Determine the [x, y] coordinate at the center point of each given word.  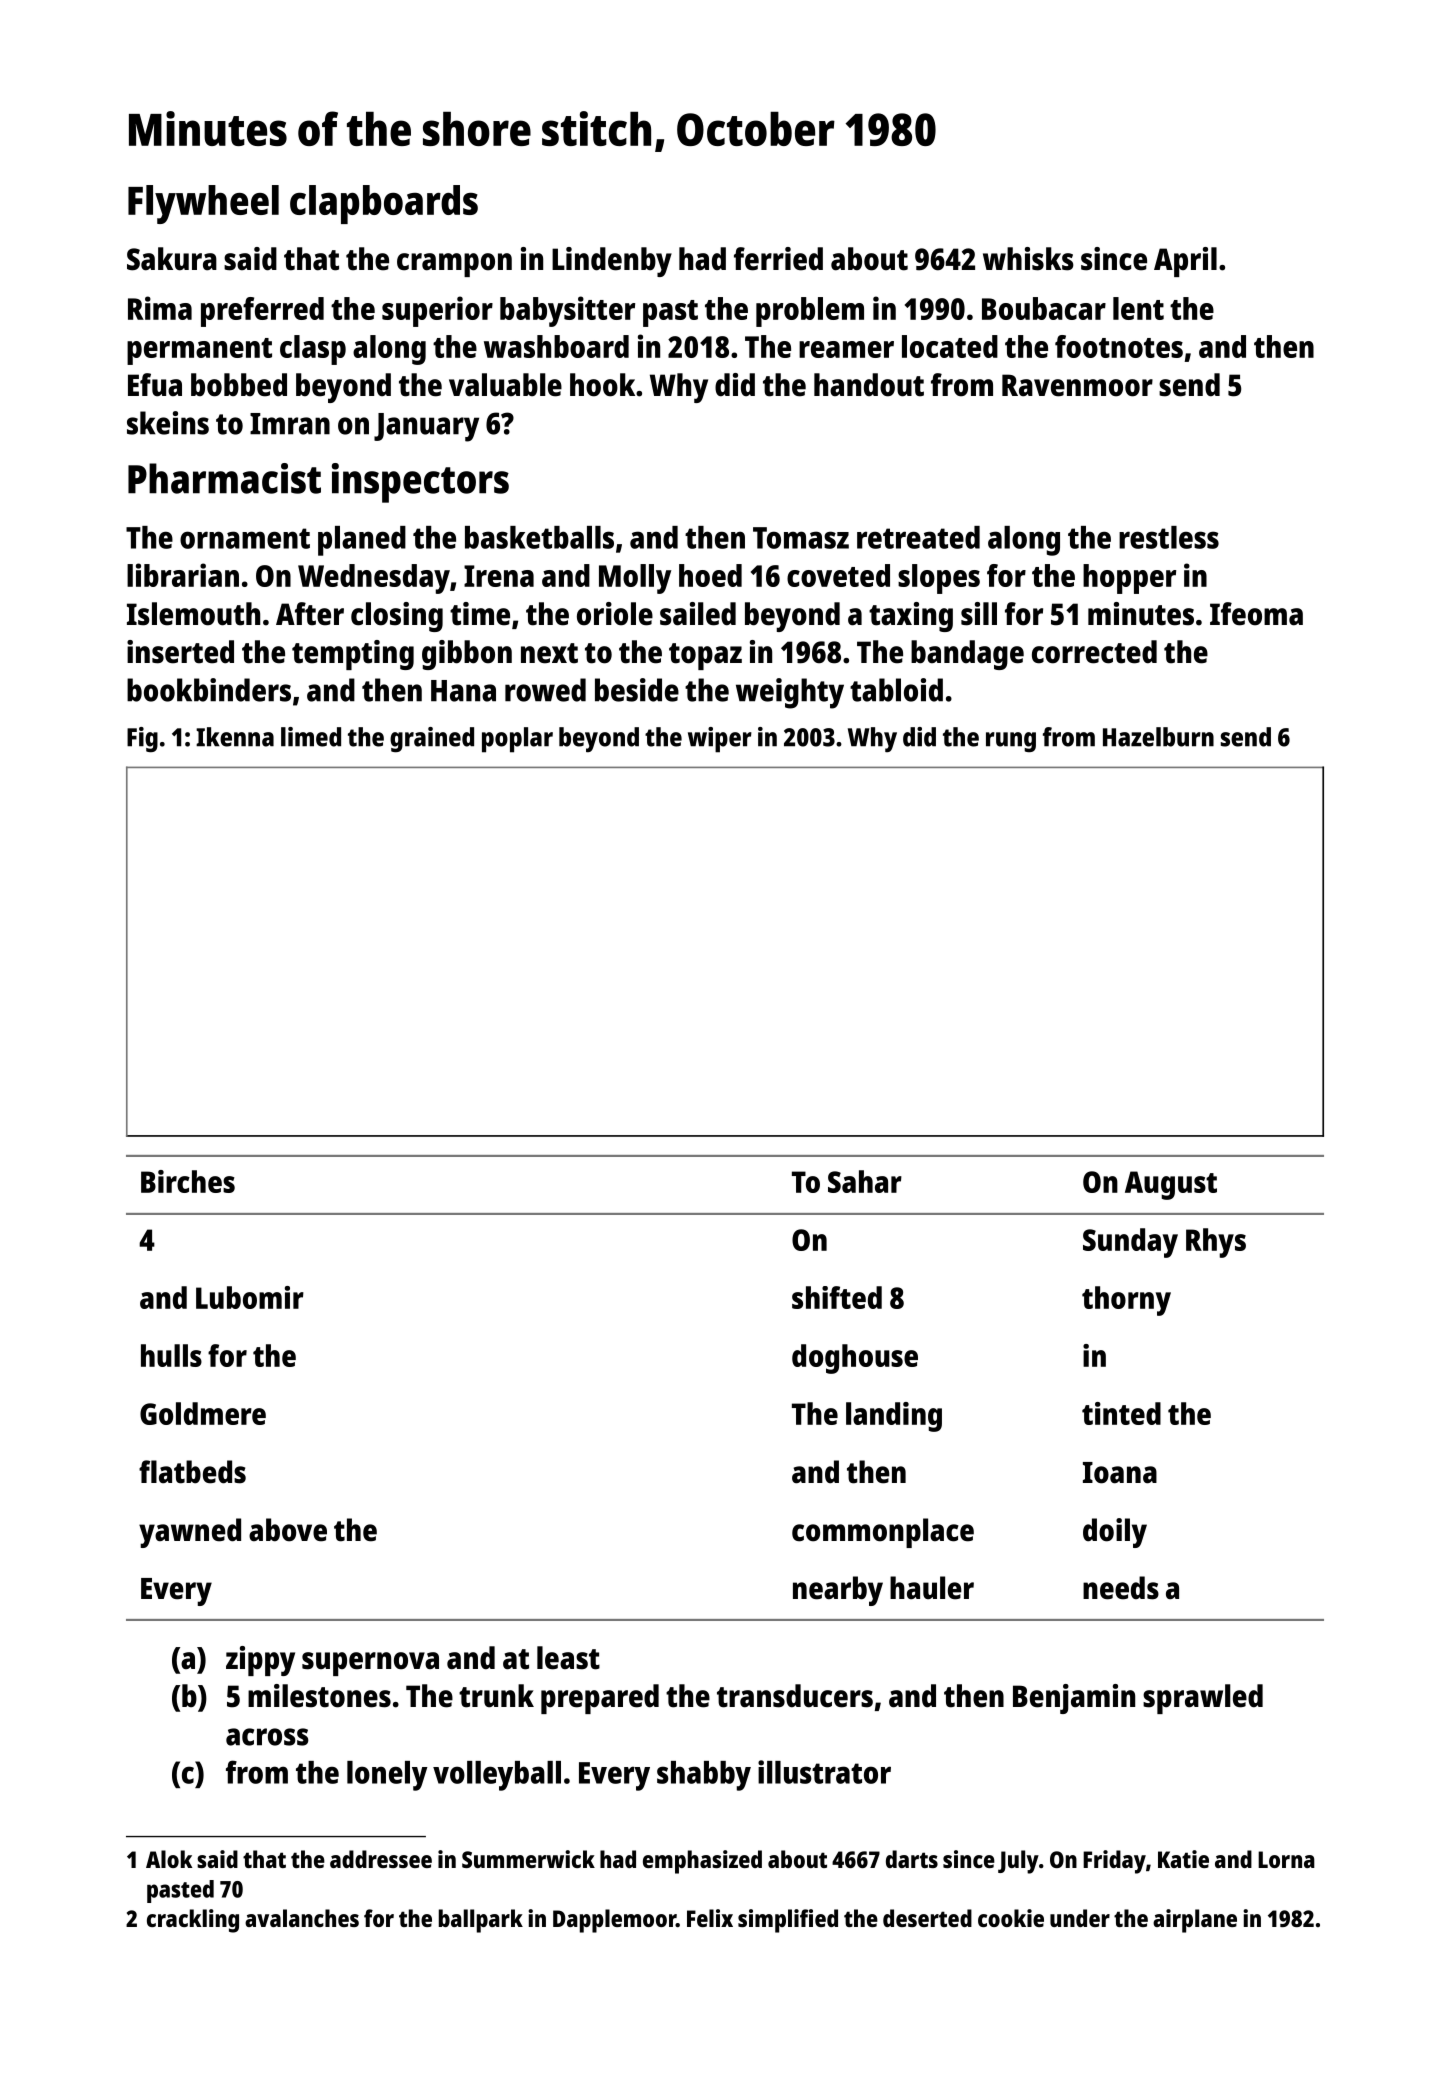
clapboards [384, 204]
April [1185, 262]
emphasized [702, 1862]
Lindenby [612, 262]
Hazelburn [1158, 737]
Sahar [865, 1181]
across [267, 1737]
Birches [188, 1181]
